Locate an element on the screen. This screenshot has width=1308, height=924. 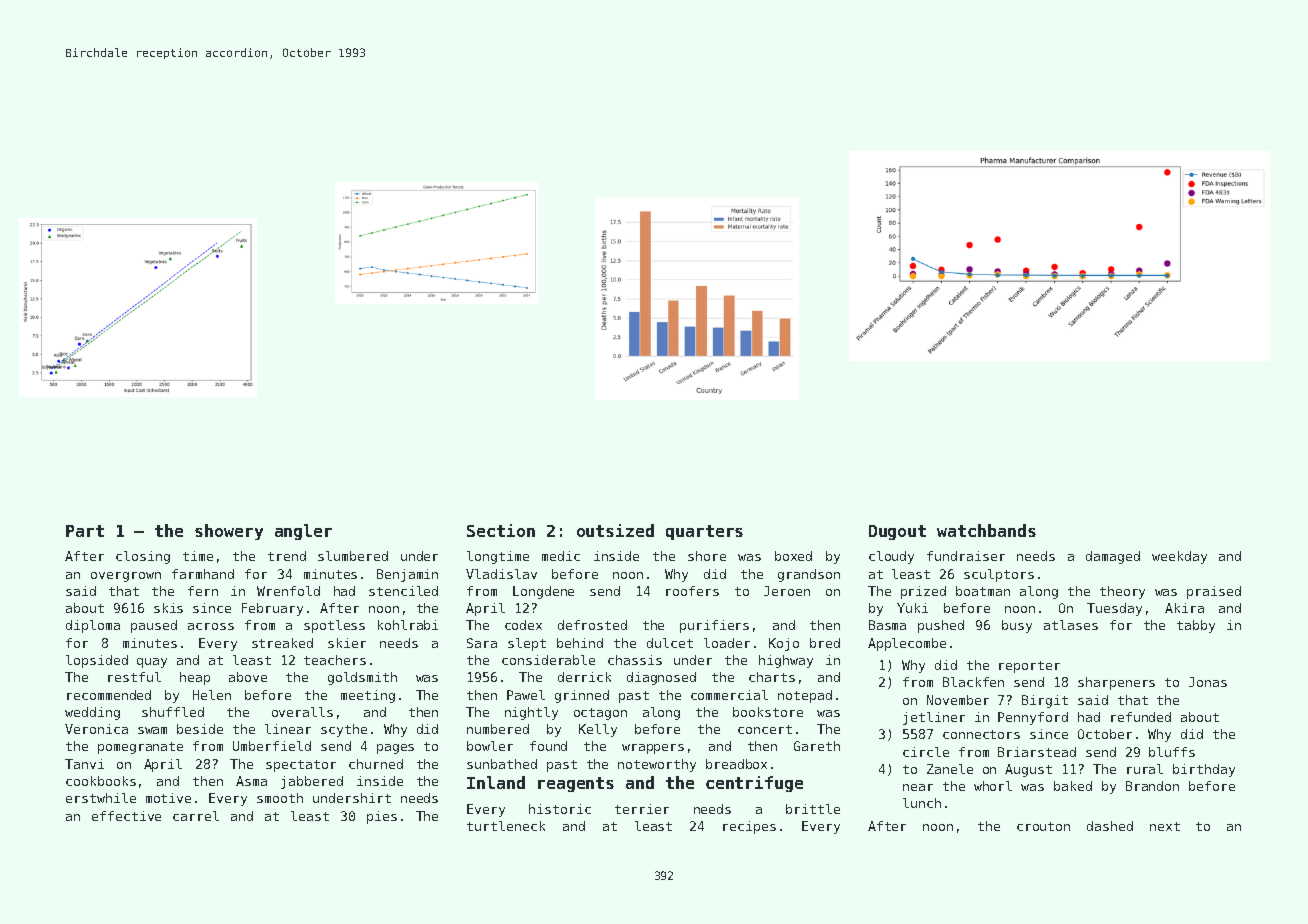
praised is located at coordinates (1214, 592).
